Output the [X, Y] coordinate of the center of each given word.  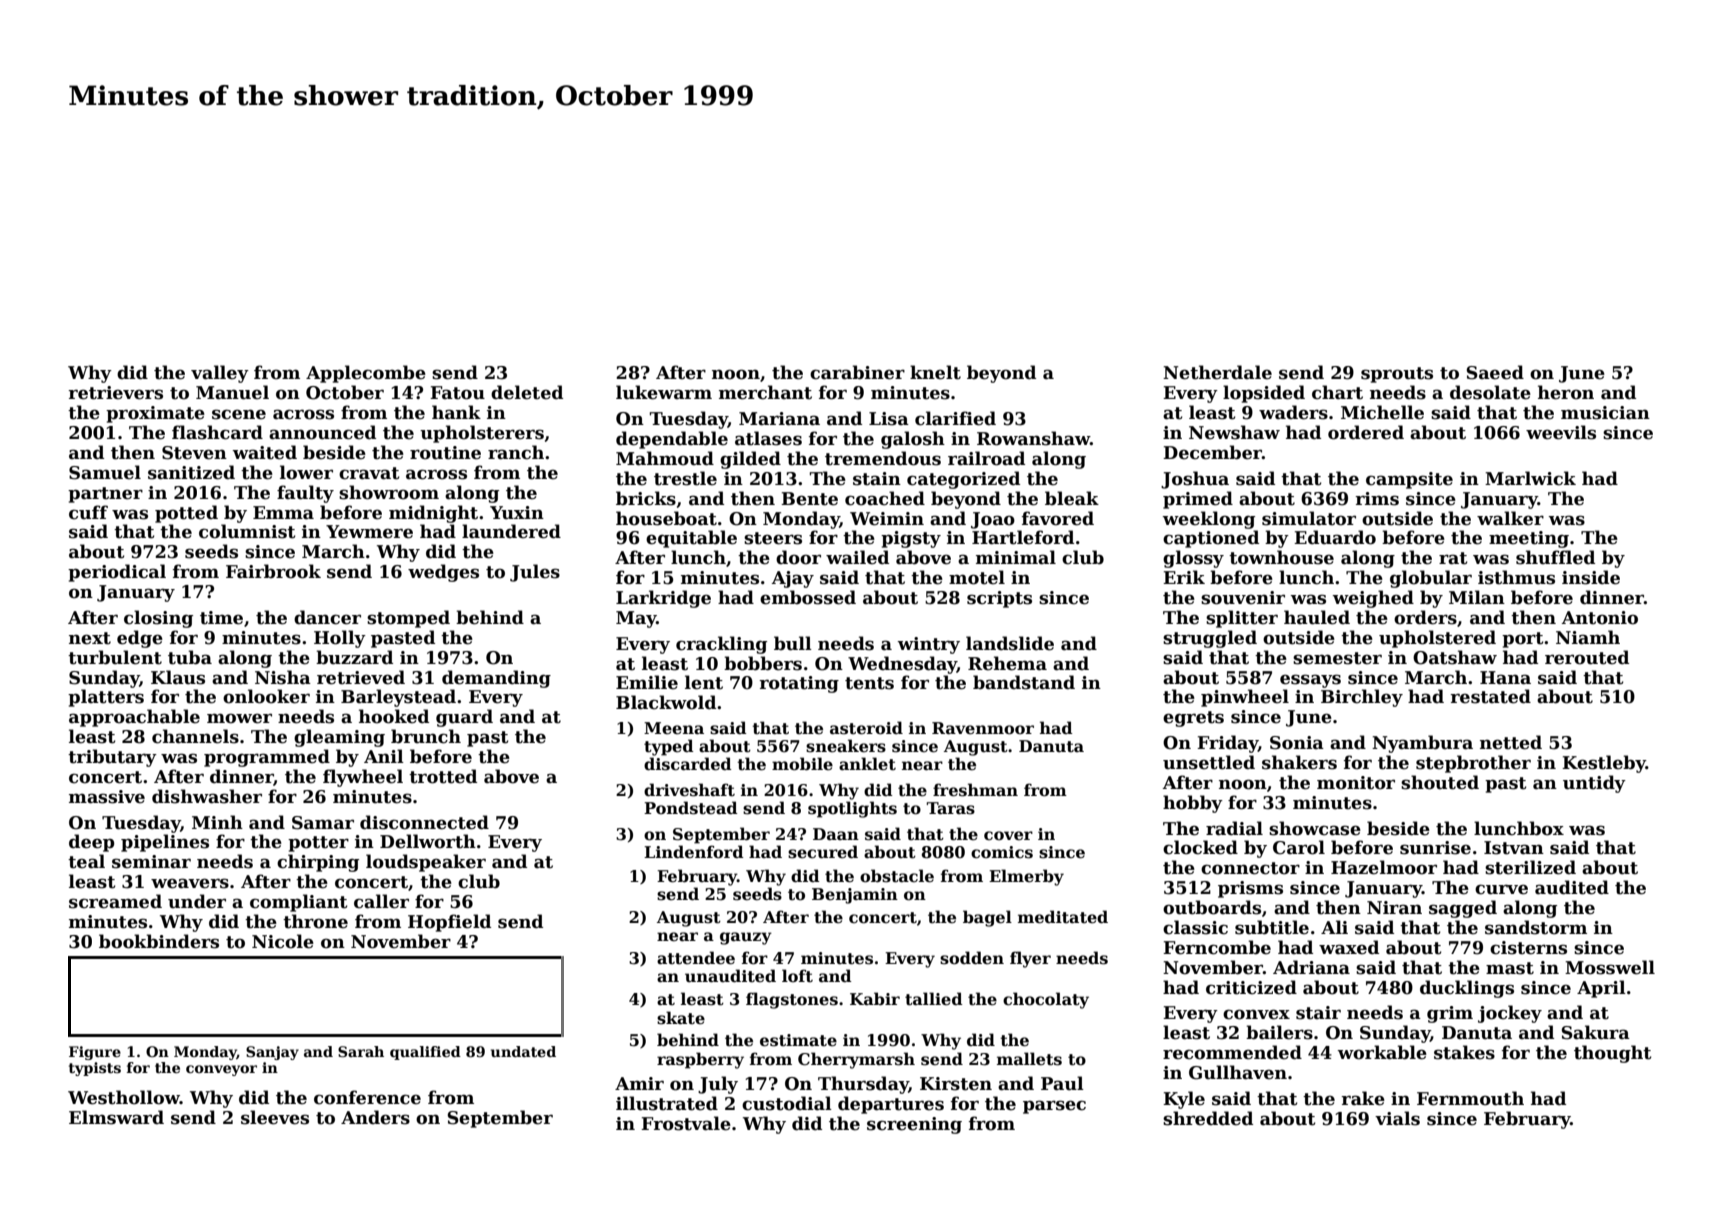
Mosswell [1610, 967]
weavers [190, 883]
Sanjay [272, 1053]
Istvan [1514, 848]
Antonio [1600, 618]
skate [681, 1018]
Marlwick [1530, 478]
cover [1008, 836]
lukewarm [664, 392]
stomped [408, 619]
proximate [155, 414]
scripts [999, 599]
